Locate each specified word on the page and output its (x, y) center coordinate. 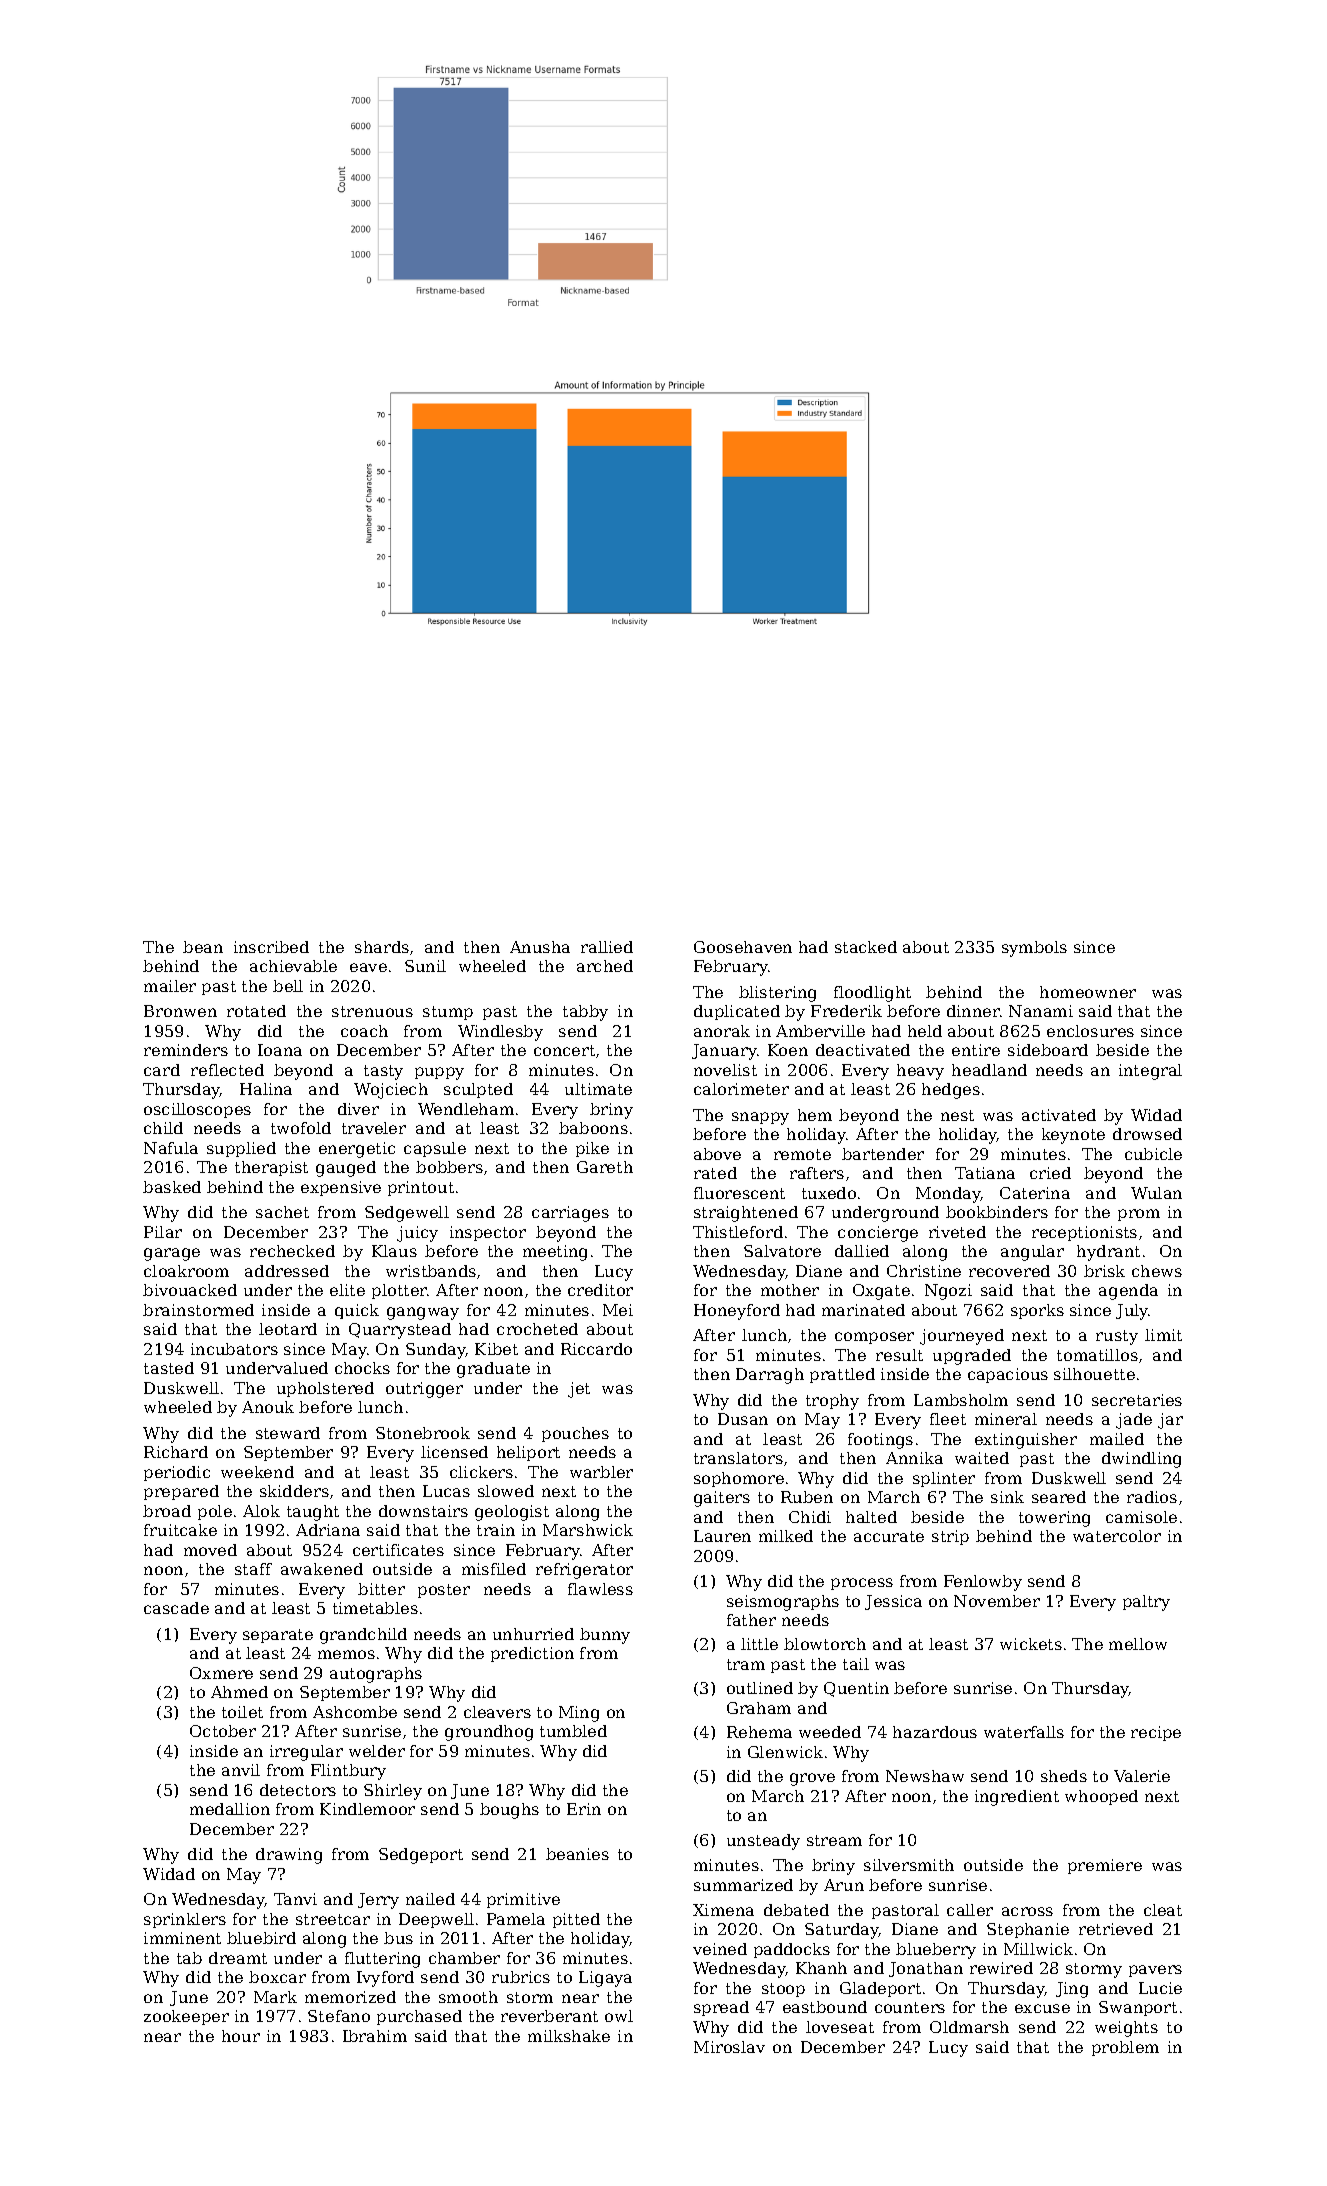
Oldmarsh (969, 2027)
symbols (1034, 949)
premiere (1105, 1866)
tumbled (573, 1731)
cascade (176, 1608)
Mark (275, 1997)
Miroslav (729, 2047)
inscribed (271, 947)
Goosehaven (743, 947)
